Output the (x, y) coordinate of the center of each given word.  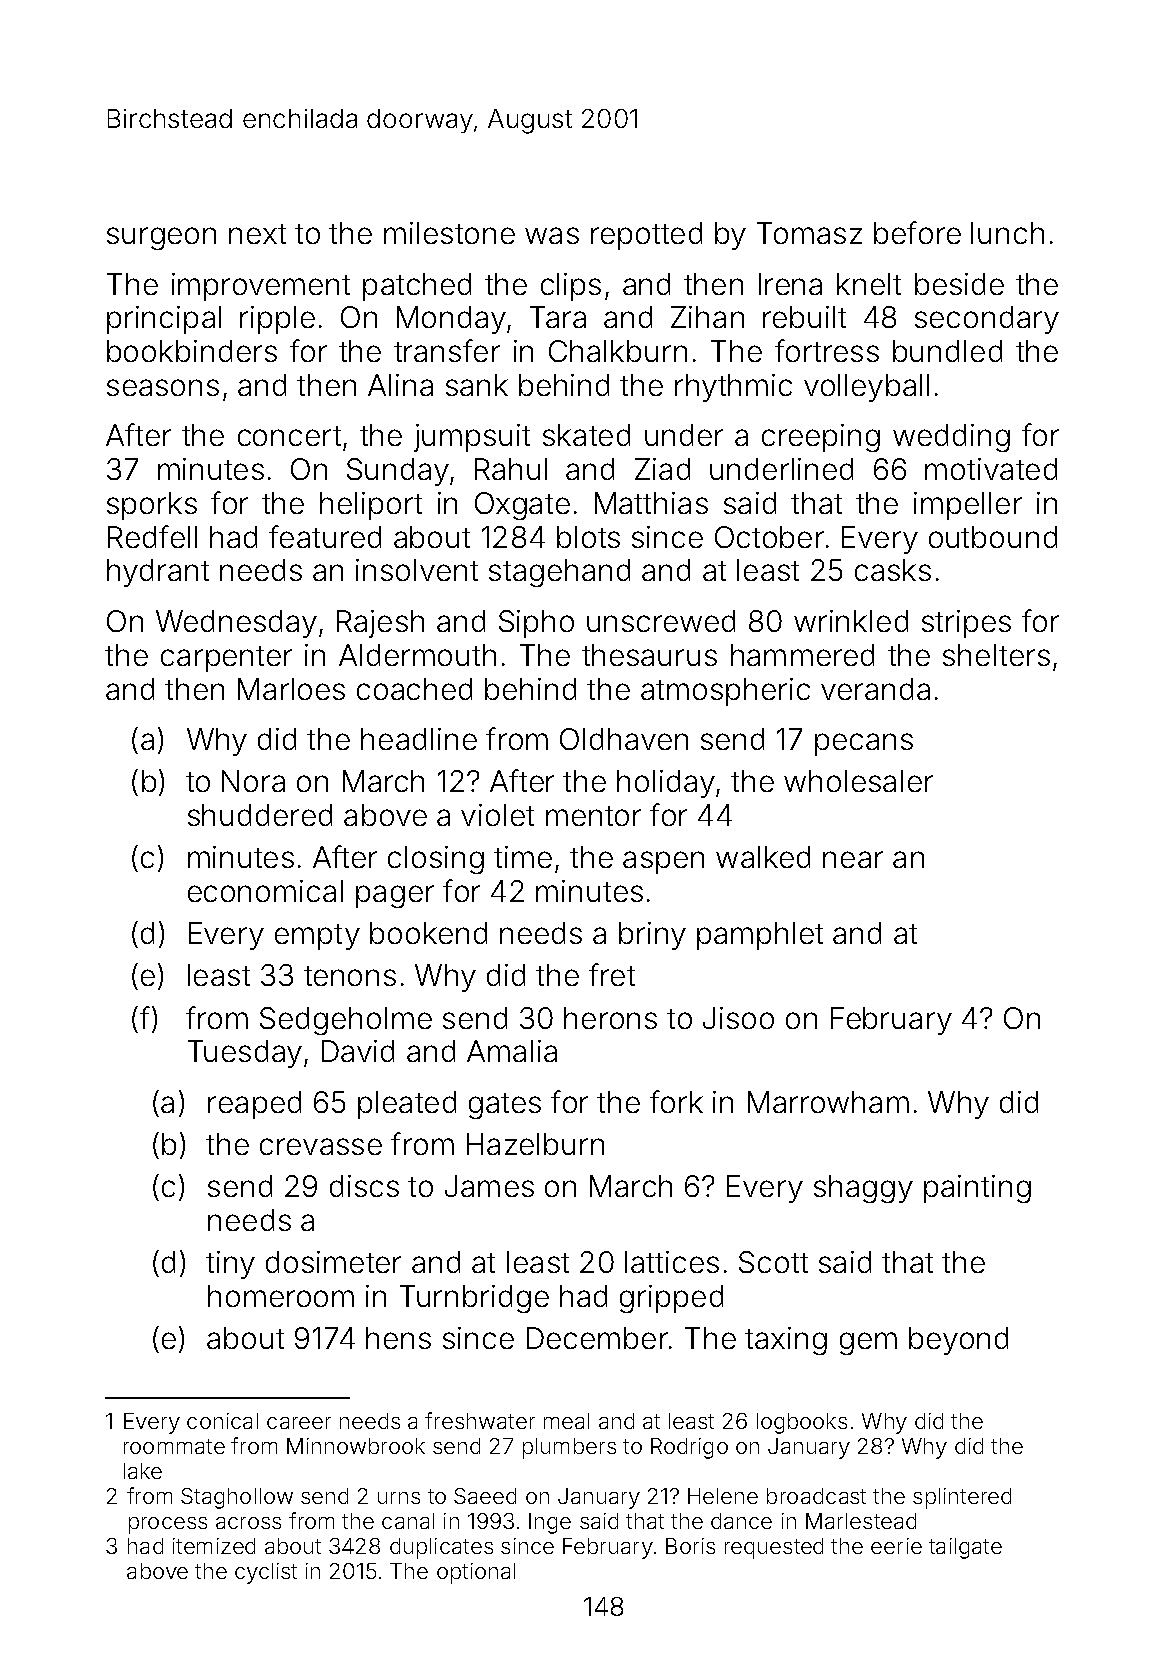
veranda (875, 689)
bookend (428, 933)
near (853, 859)
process (168, 1525)
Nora (253, 781)
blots (588, 537)
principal (164, 320)
